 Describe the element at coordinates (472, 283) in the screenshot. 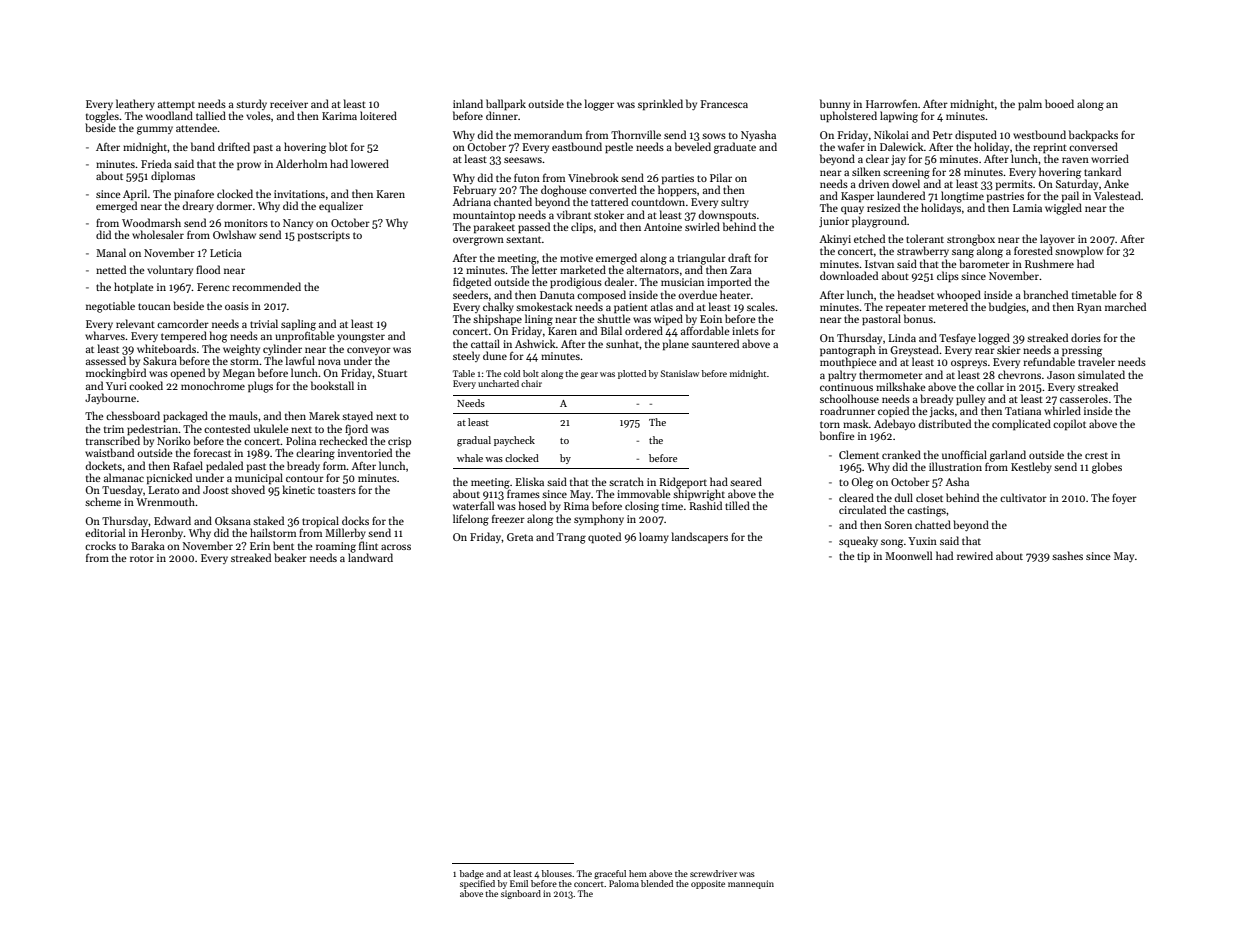

I see `fidgeted` at that location.
